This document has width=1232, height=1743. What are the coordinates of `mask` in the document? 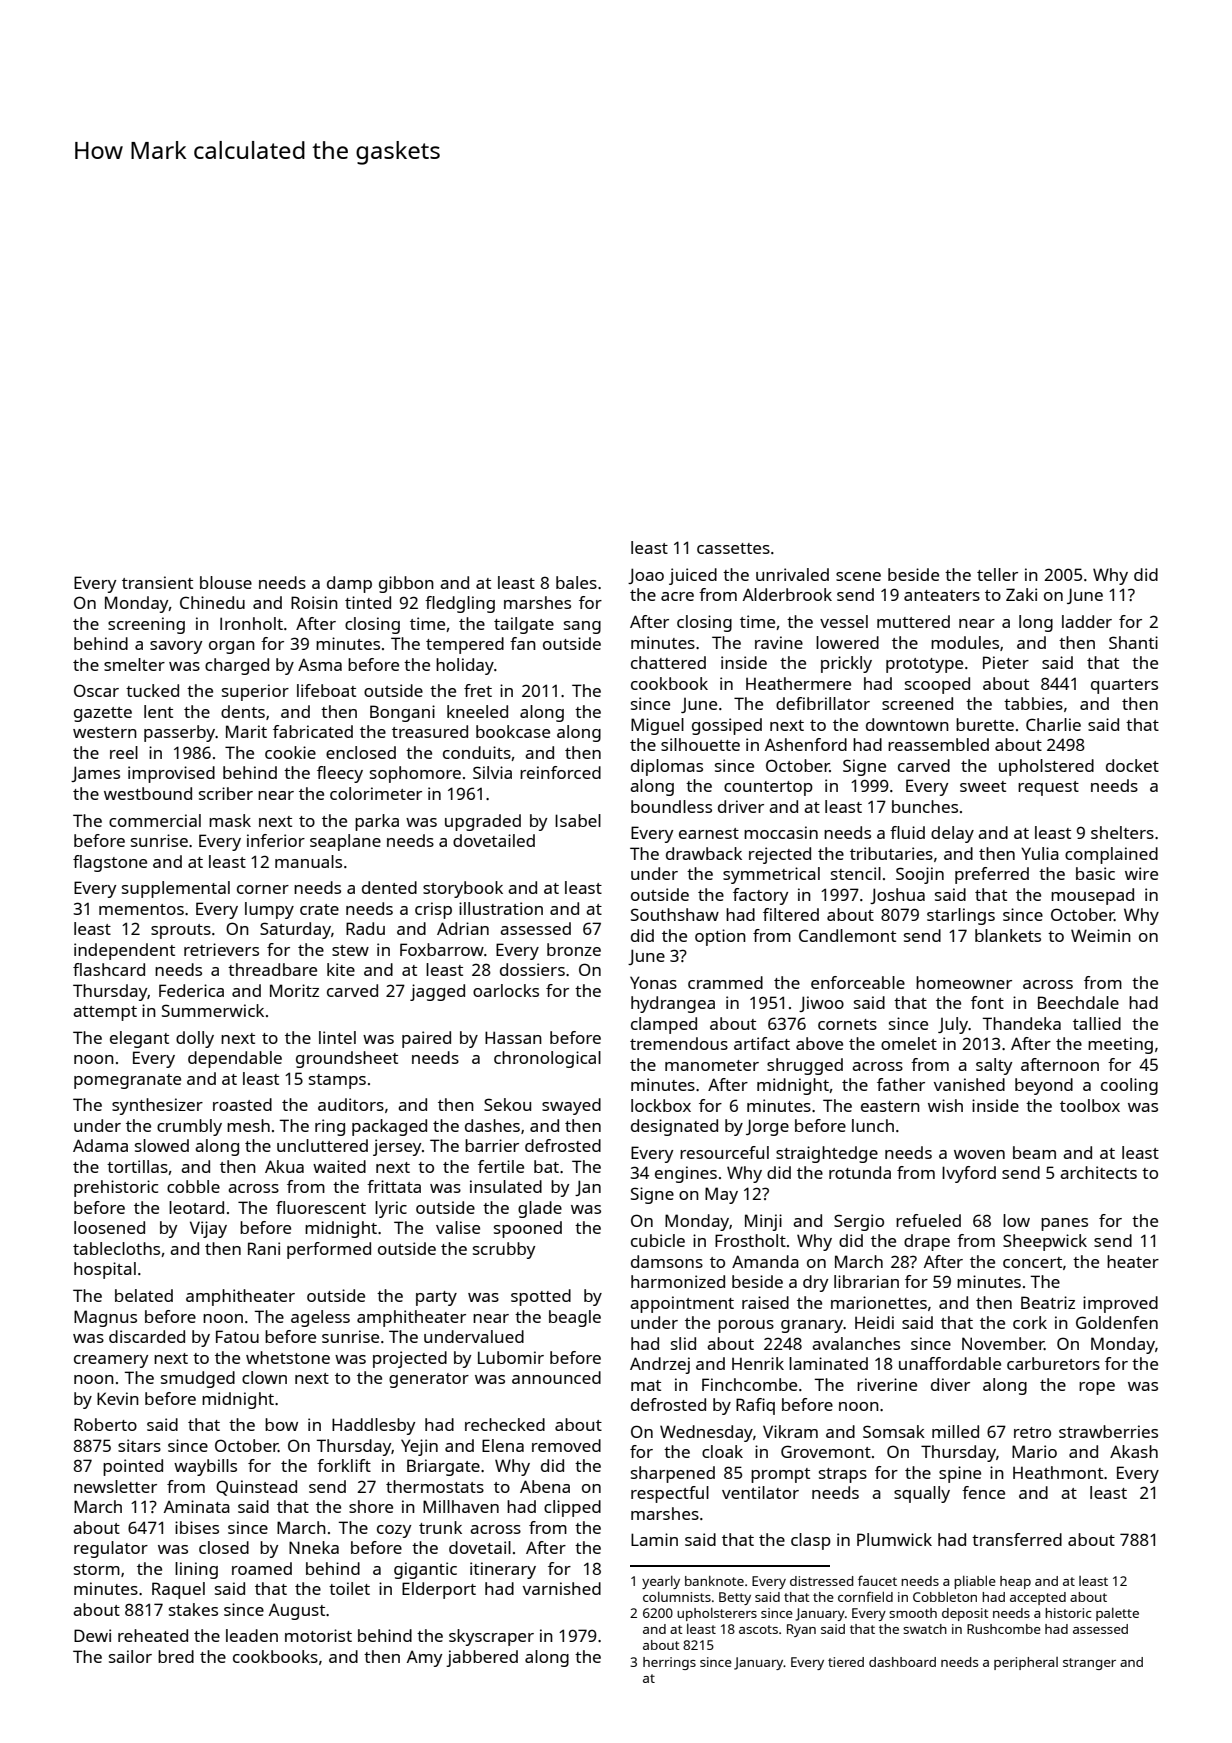 It's located at (230, 820).
